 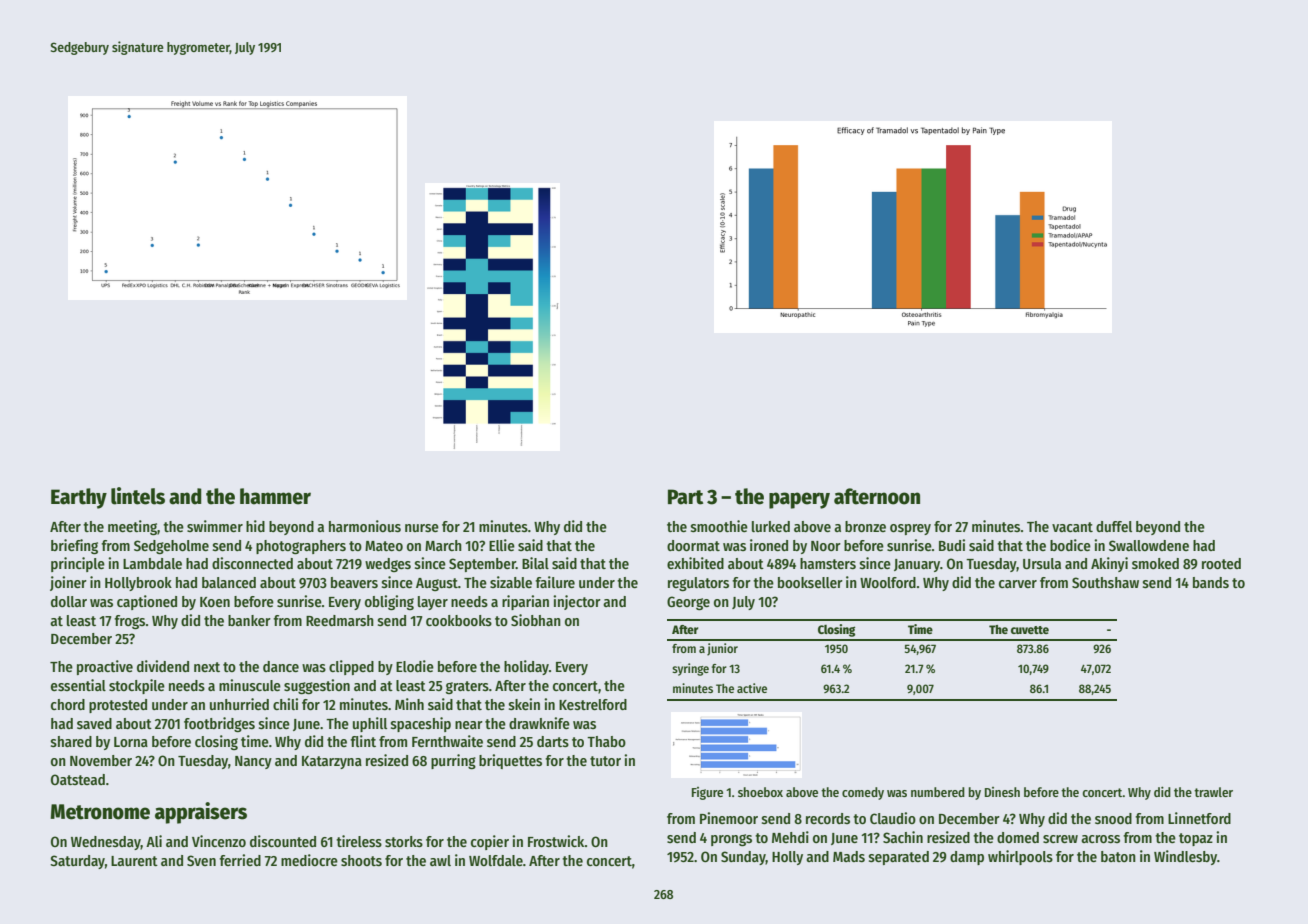 What do you see at coordinates (1018, 837) in the document?
I see `domed` at bounding box center [1018, 837].
